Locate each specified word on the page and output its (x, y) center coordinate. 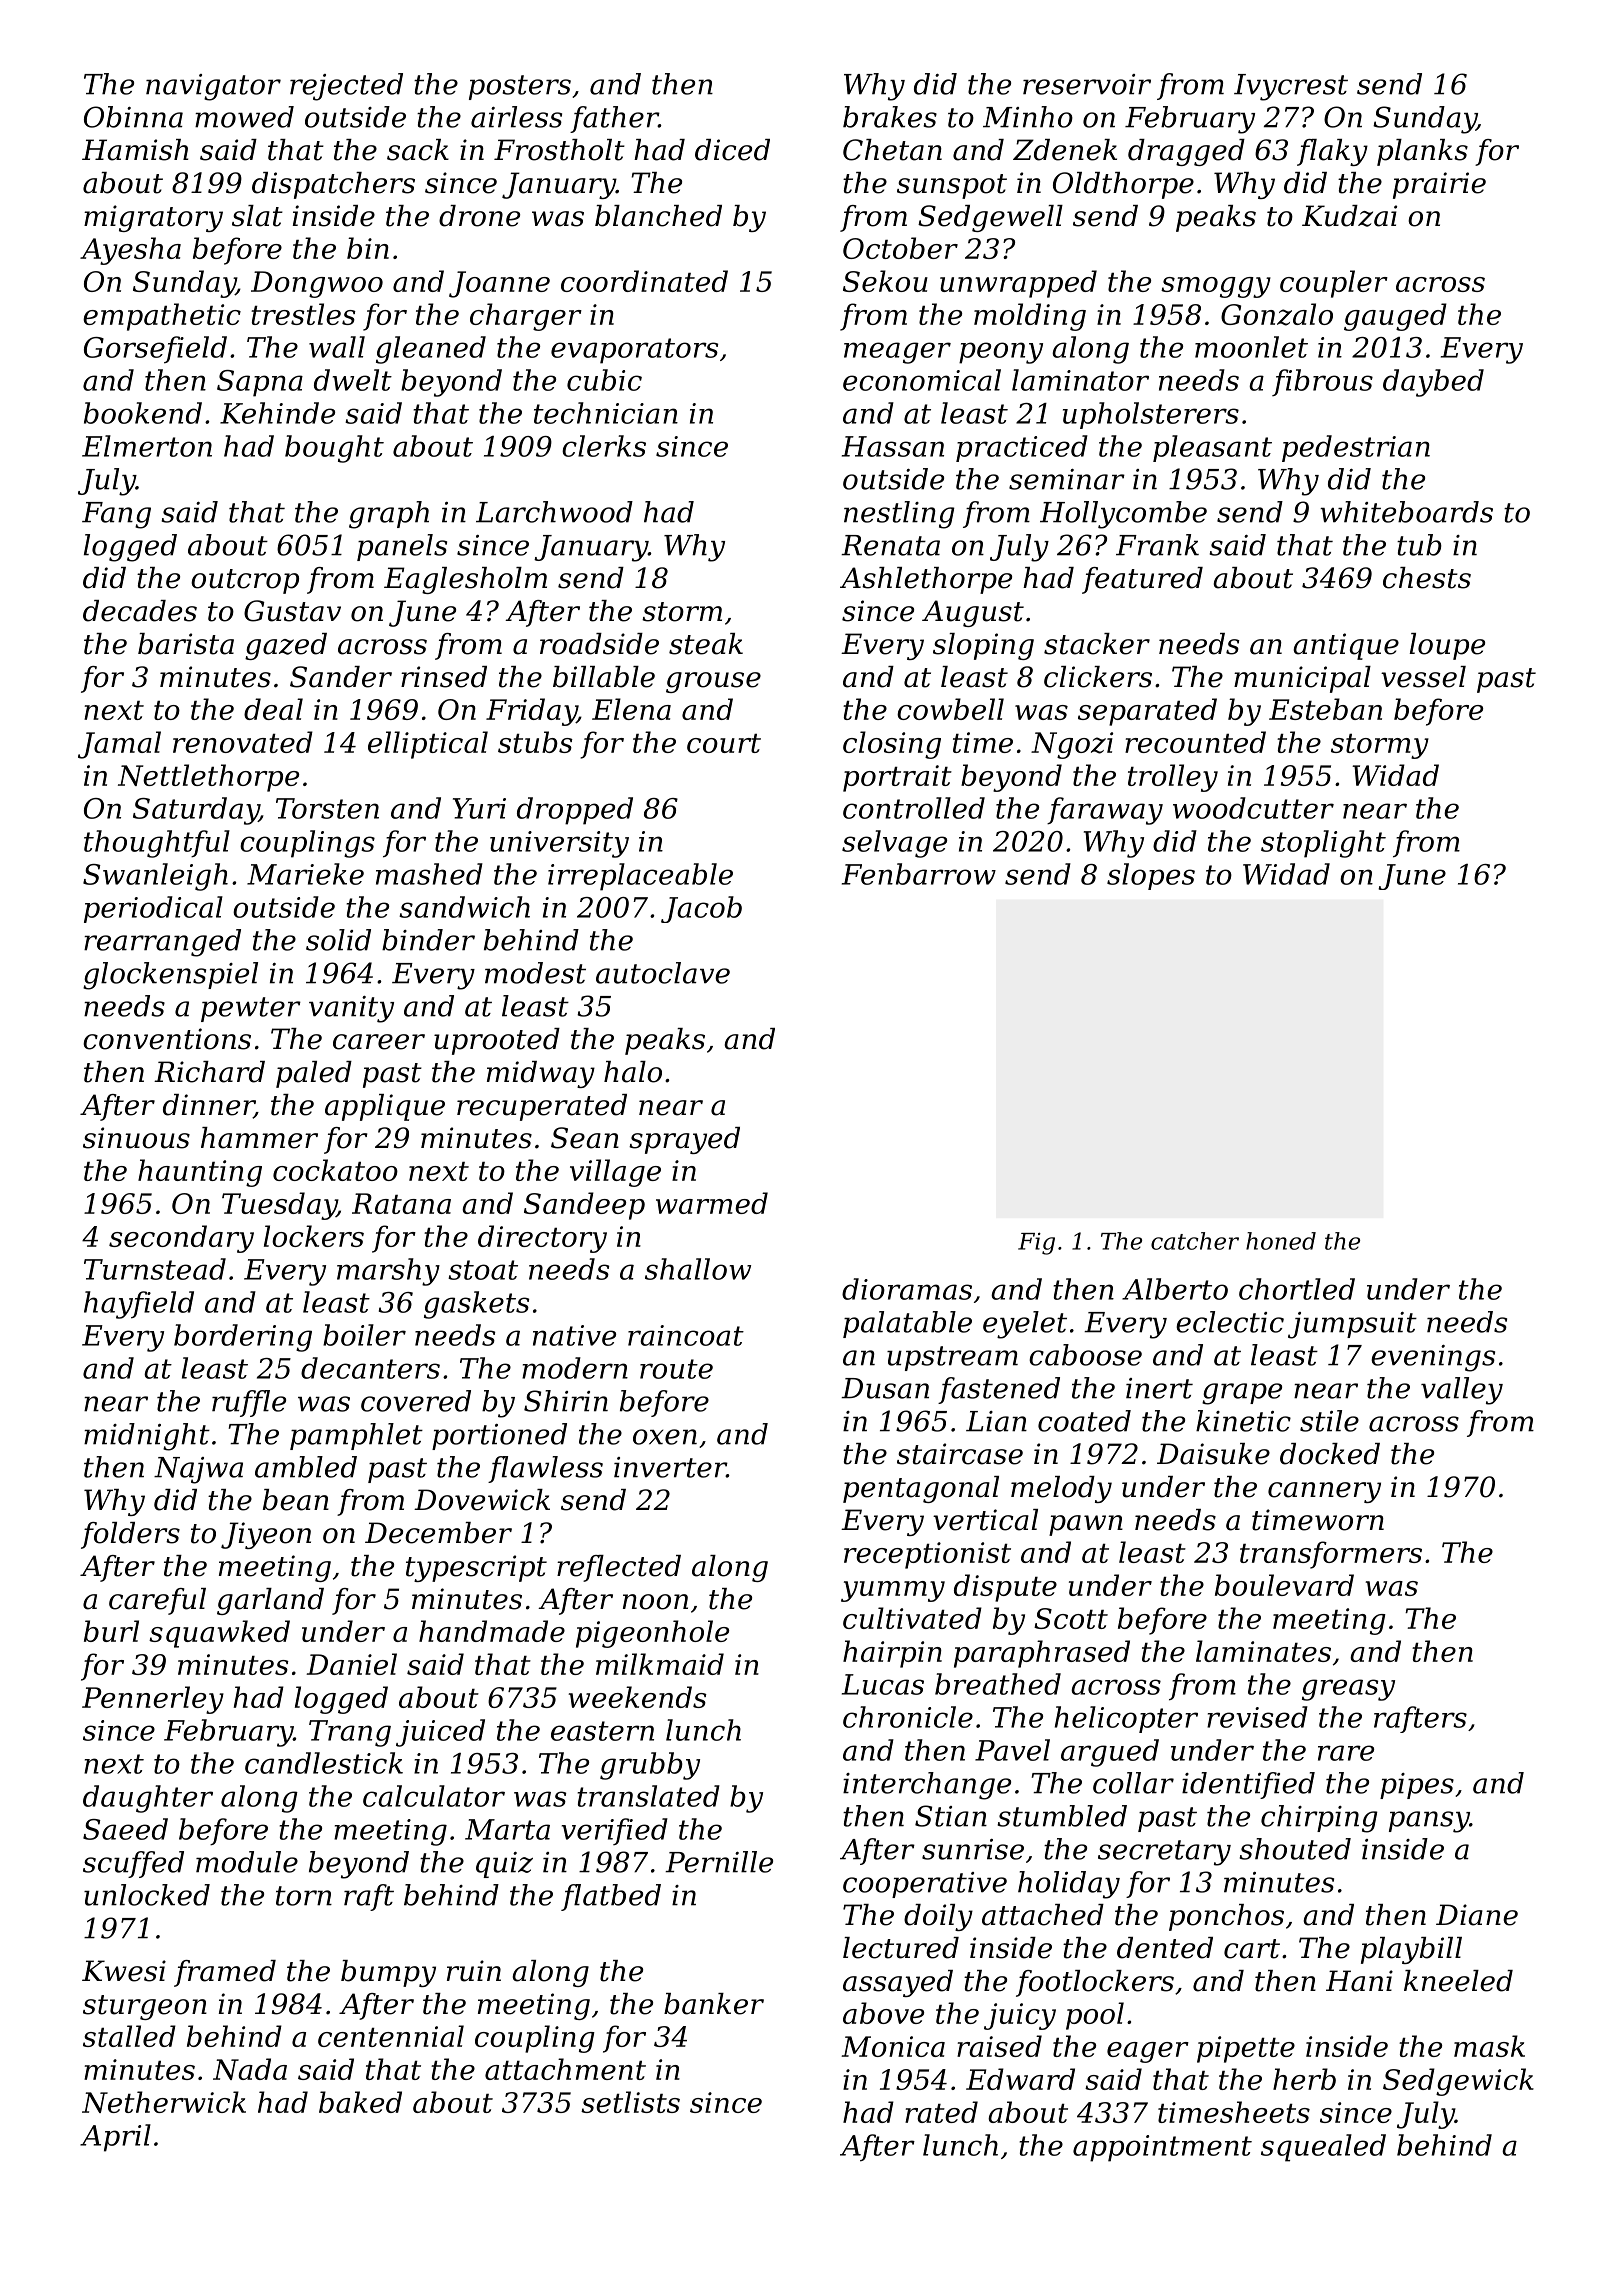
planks (1422, 152)
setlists (630, 2102)
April (115, 2138)
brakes (890, 117)
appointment (1162, 2148)
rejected (346, 87)
